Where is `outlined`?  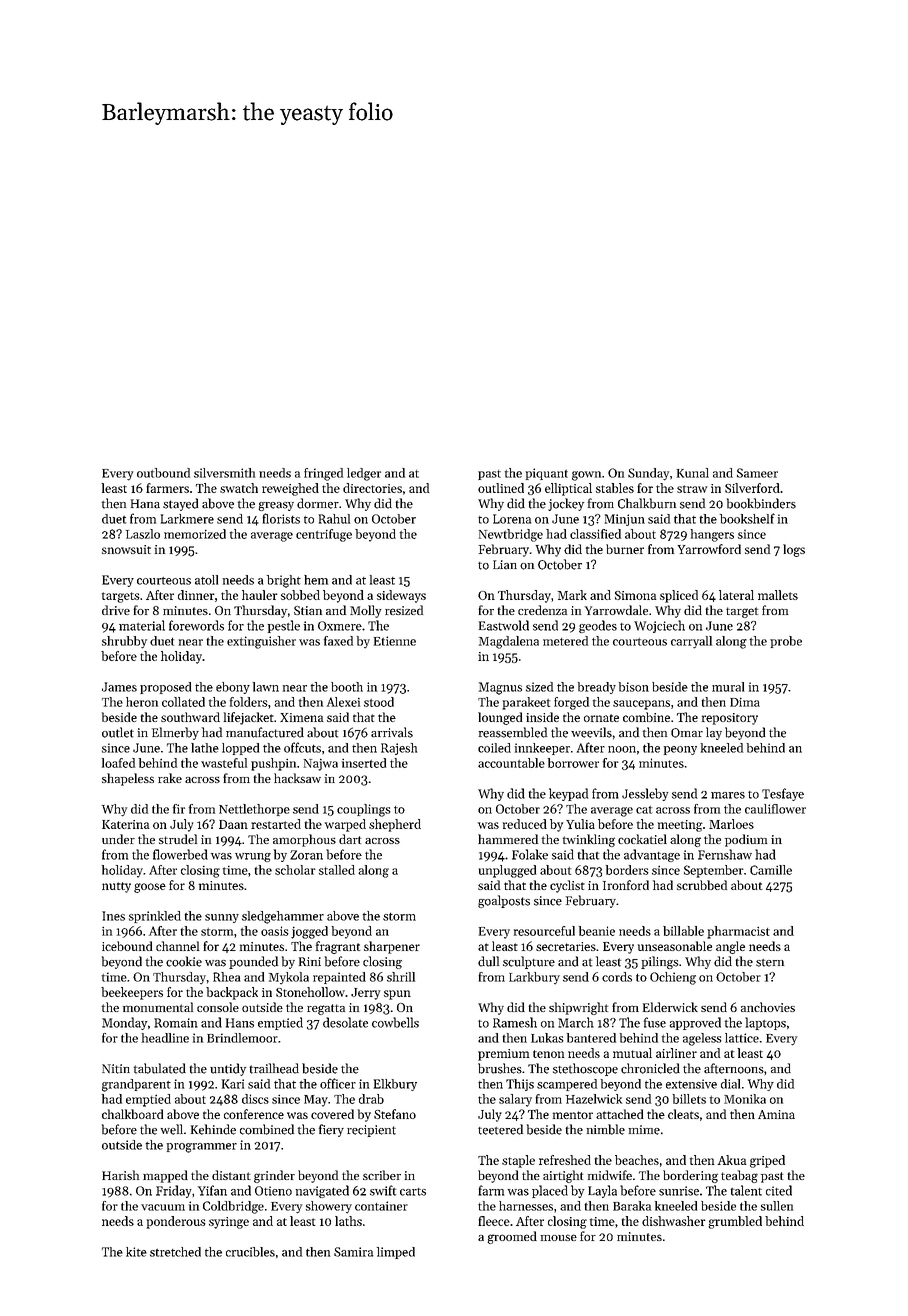
outlined is located at coordinates (501, 488).
